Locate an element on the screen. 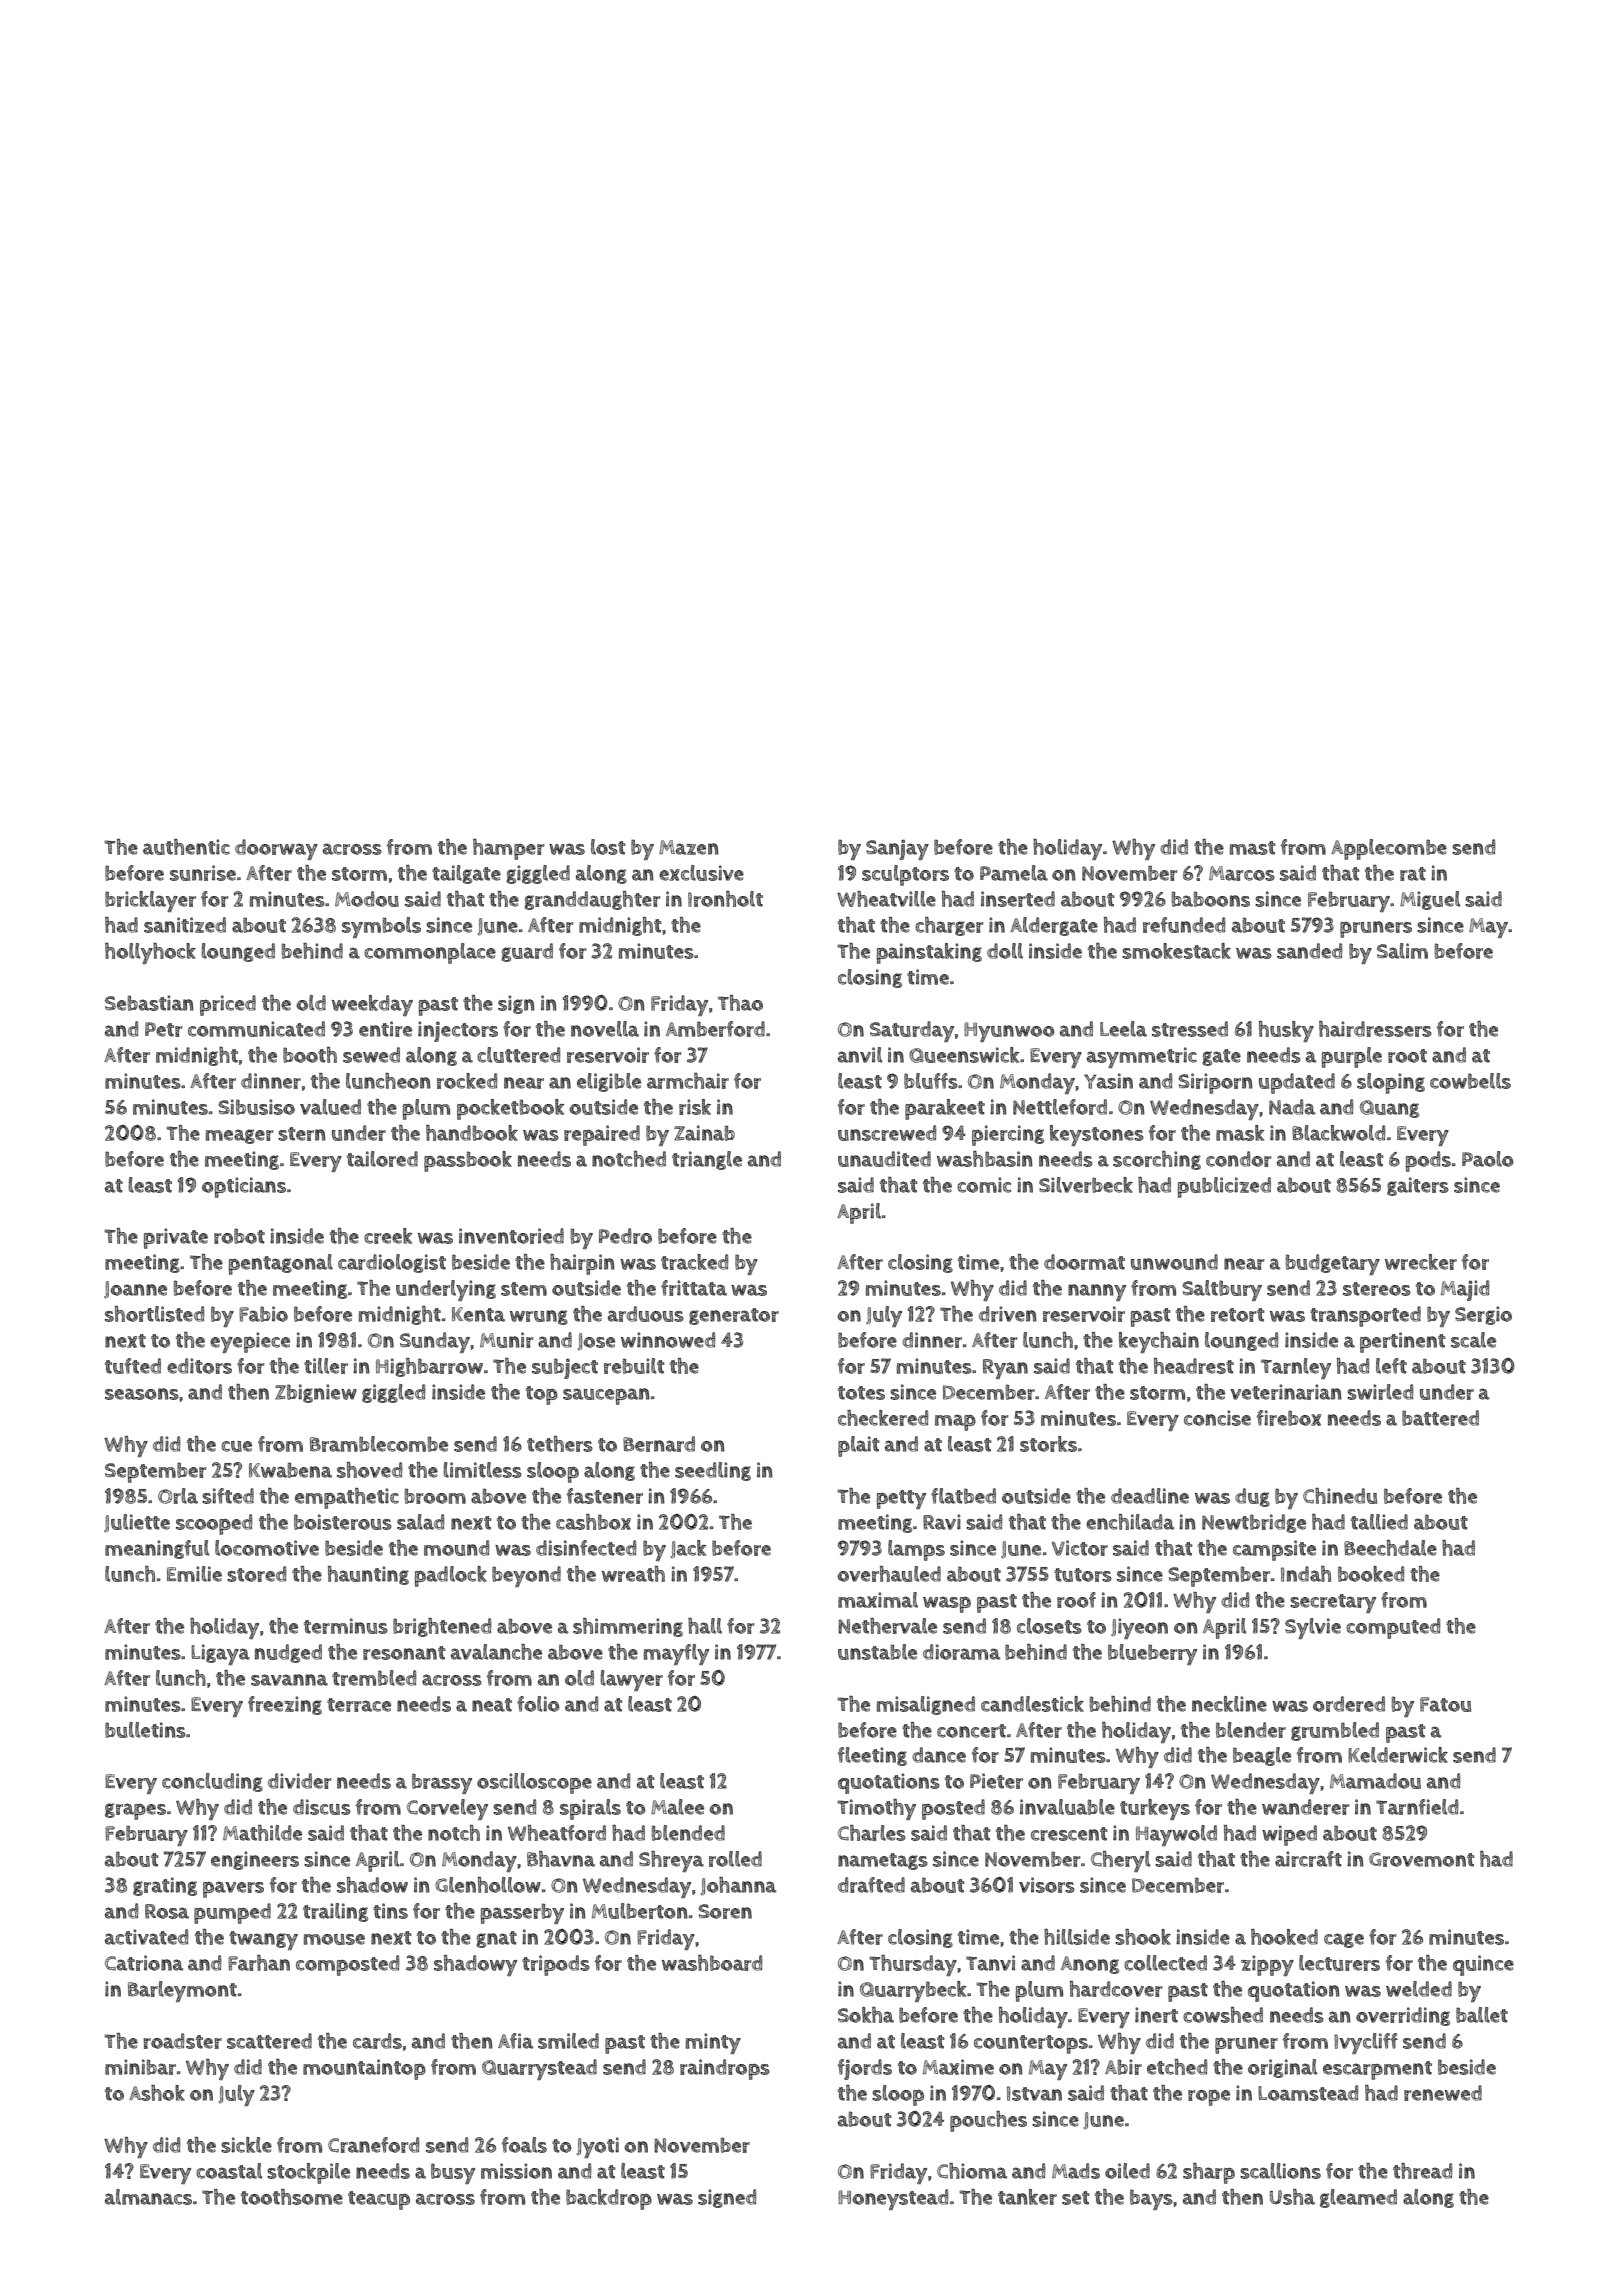 Image resolution: width=1620 pixels, height=2292 pixels. Chioma is located at coordinates (972, 2171).
